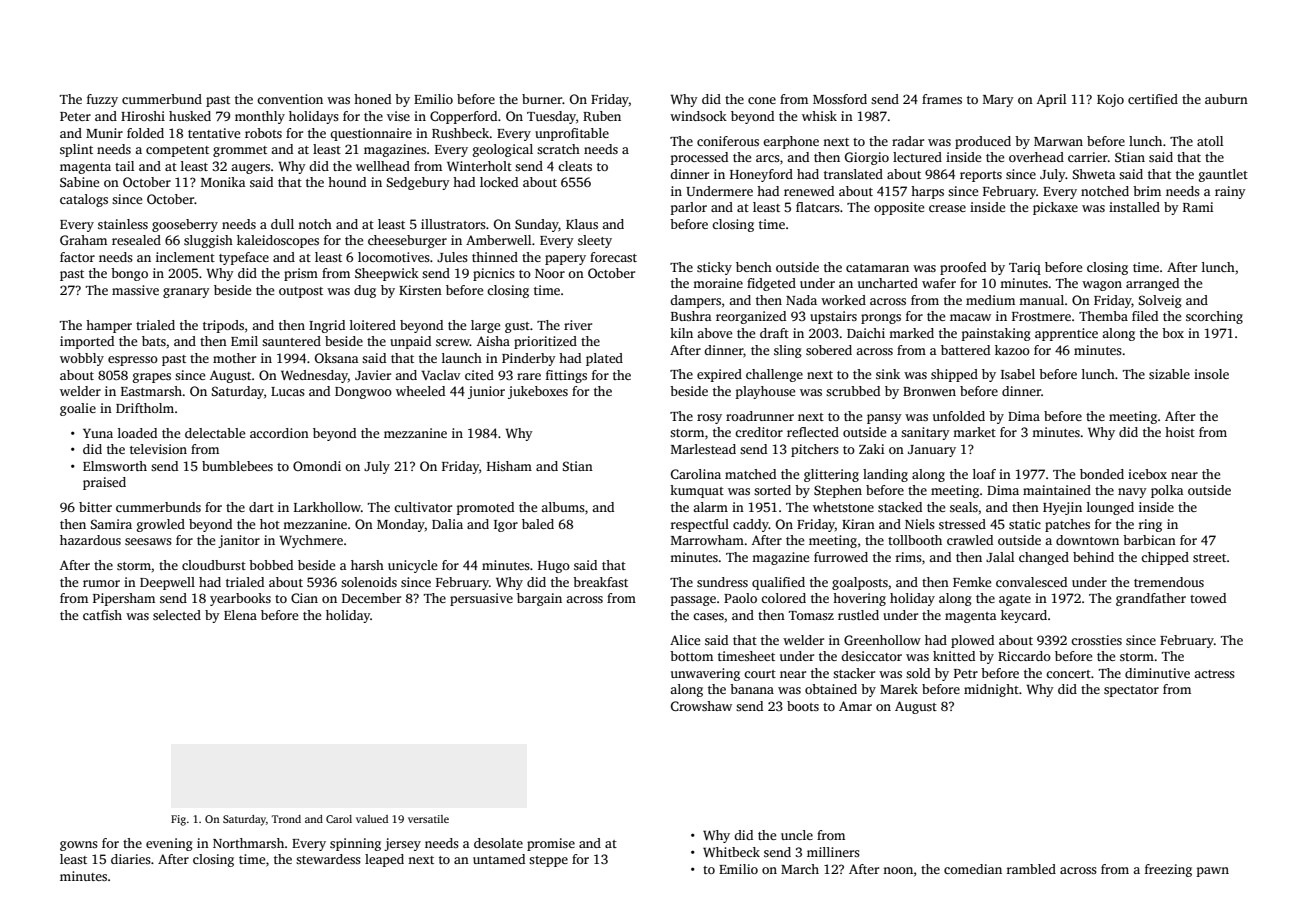 The height and width of the screenshot is (924, 1308). I want to click on Dongwoo, so click(363, 393).
